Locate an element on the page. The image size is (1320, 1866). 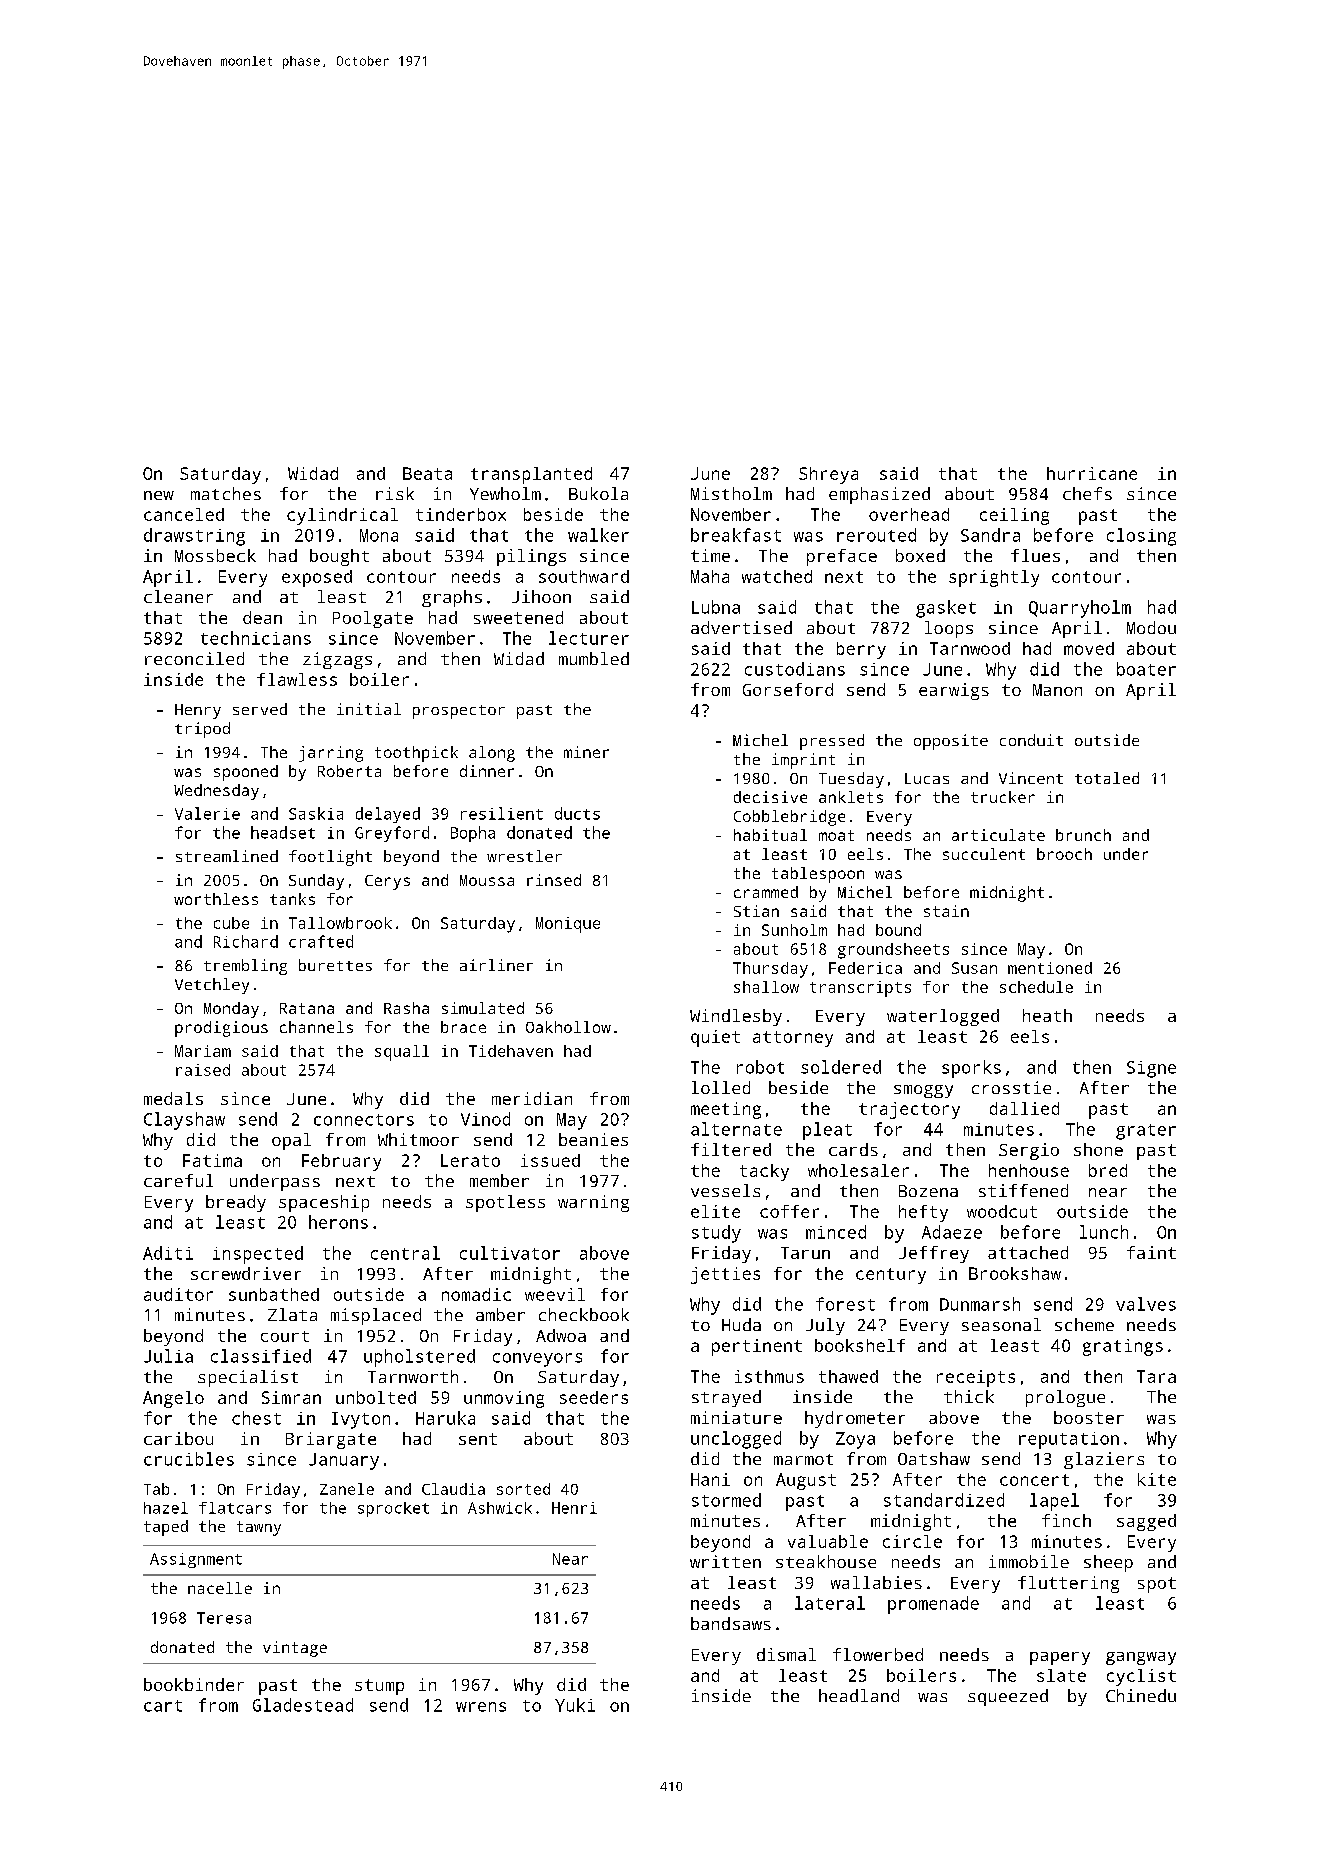
Vetchley is located at coordinates (212, 986).
